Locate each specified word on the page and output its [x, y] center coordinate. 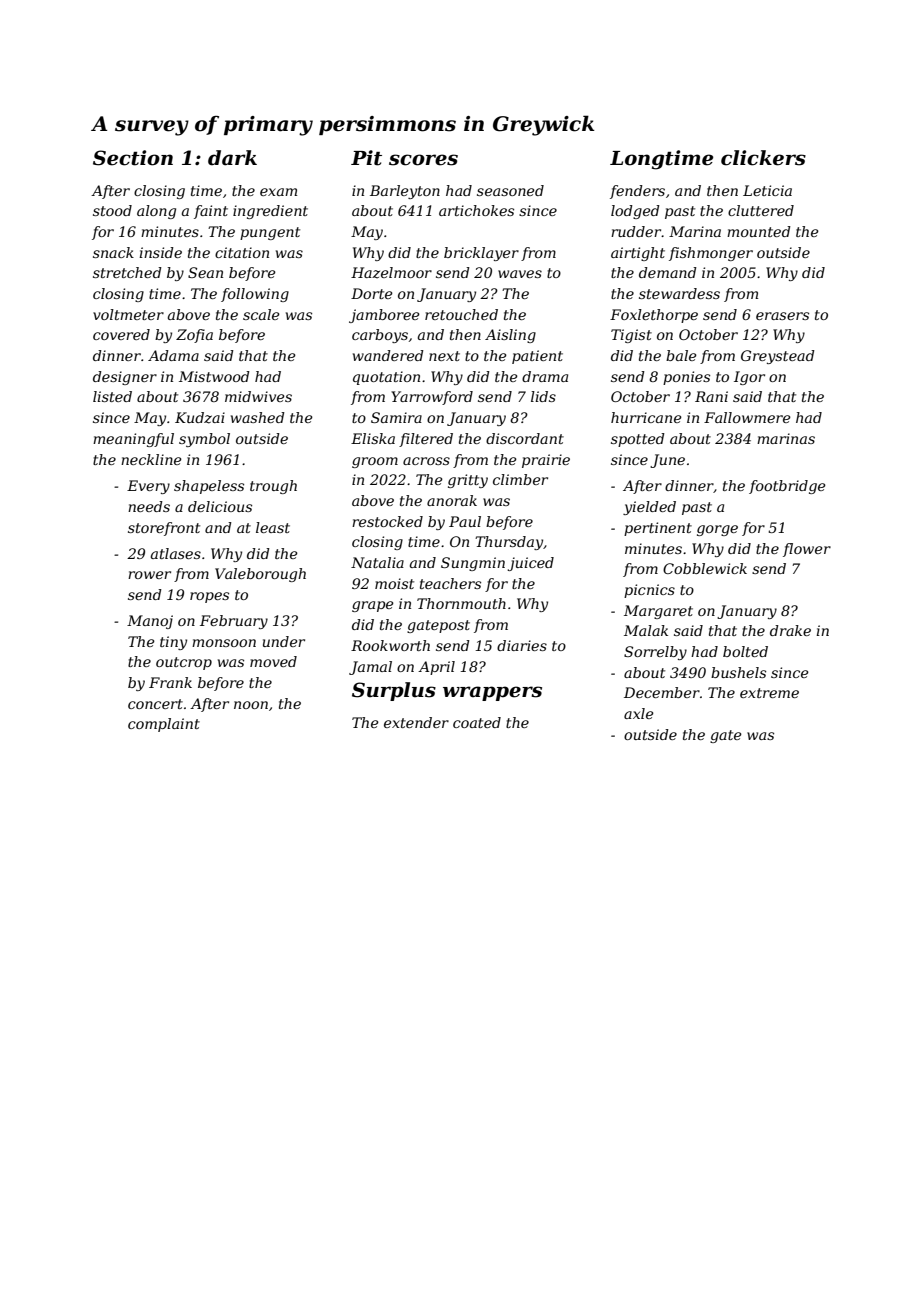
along [156, 212]
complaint [164, 725]
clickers [763, 158]
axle [639, 713]
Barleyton [405, 192]
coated [477, 722]
